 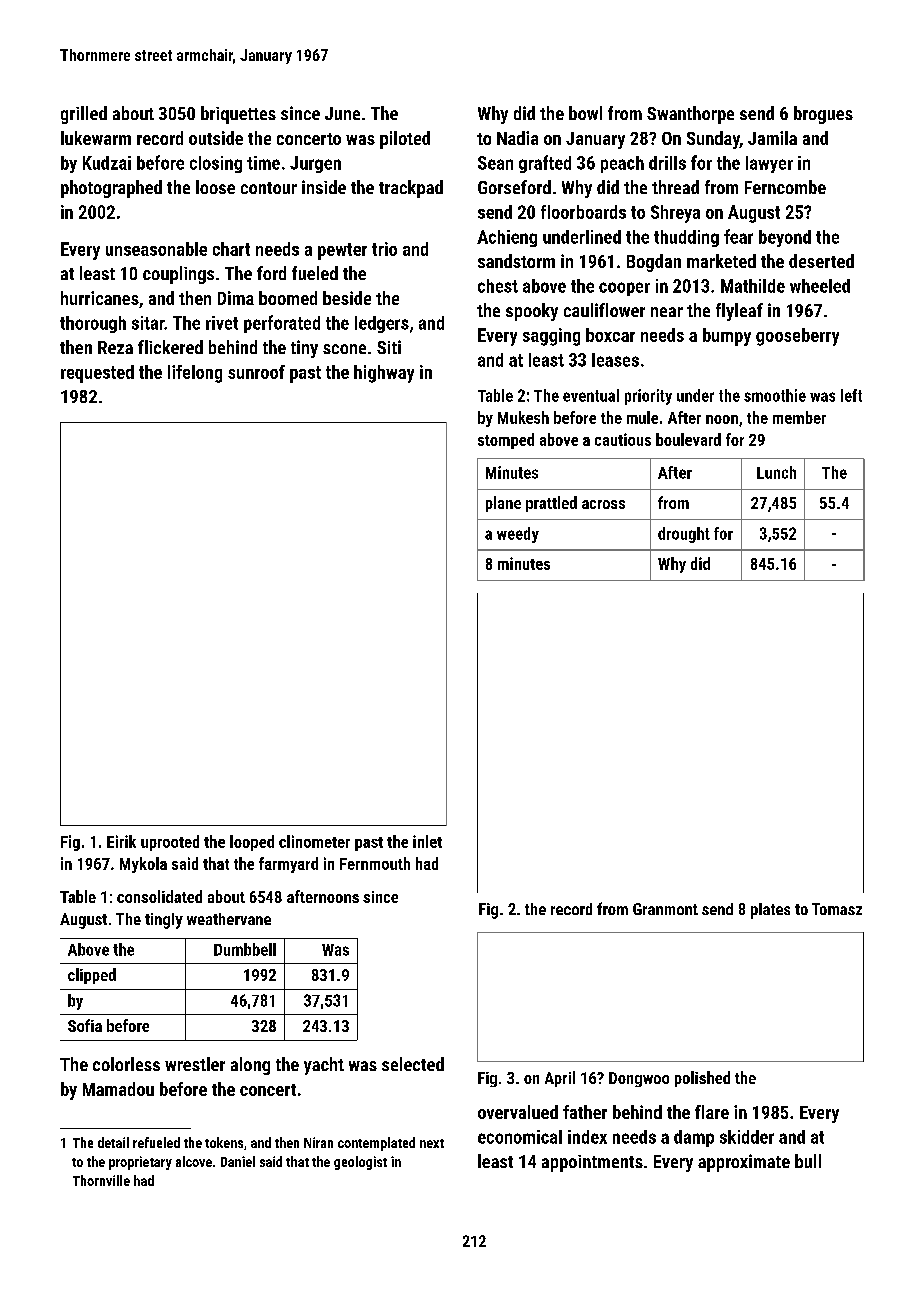 What do you see at coordinates (639, 1079) in the image?
I see `Dongwoo` at bounding box center [639, 1079].
